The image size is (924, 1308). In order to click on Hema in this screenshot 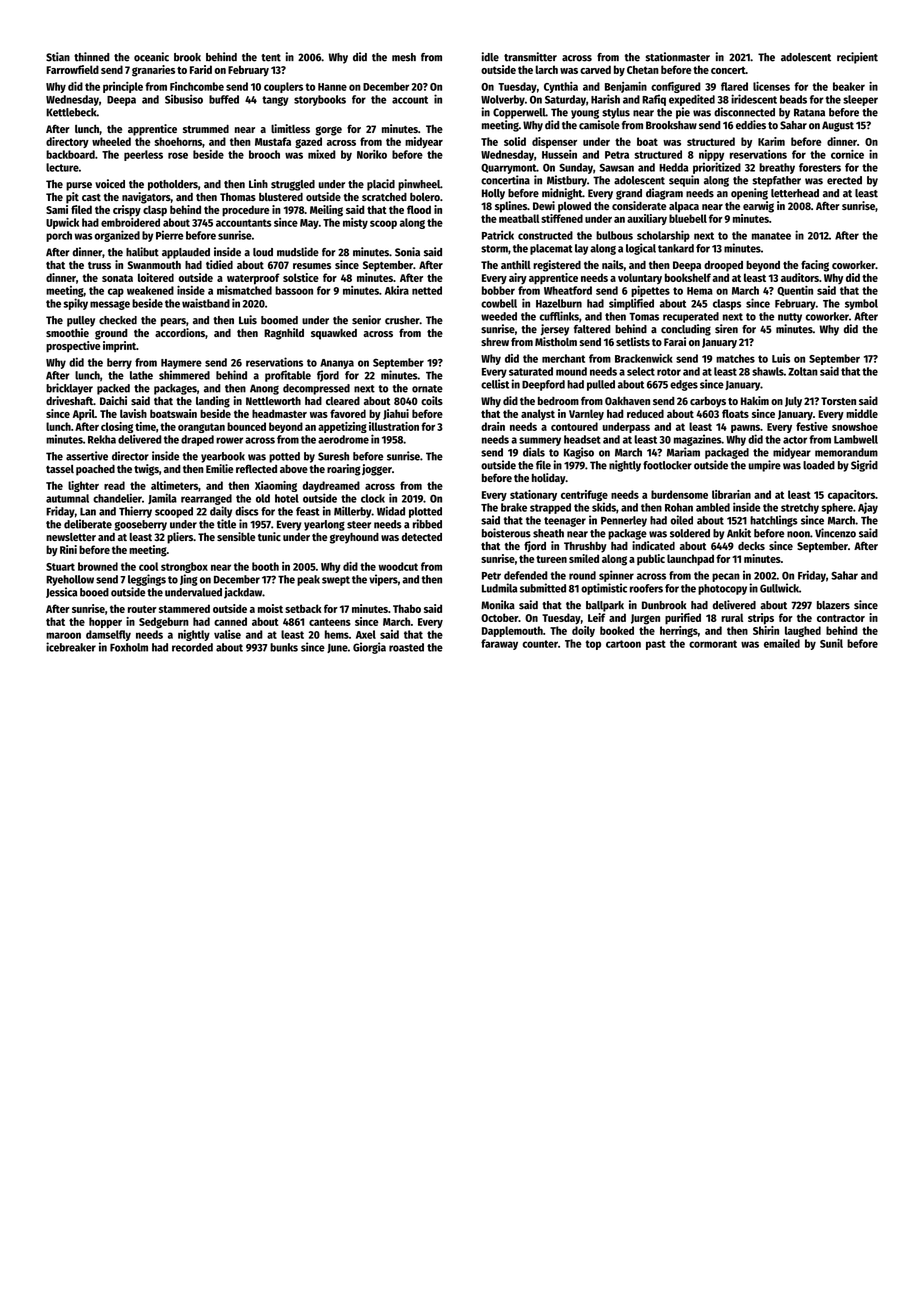, I will do `click(700, 291)`.
